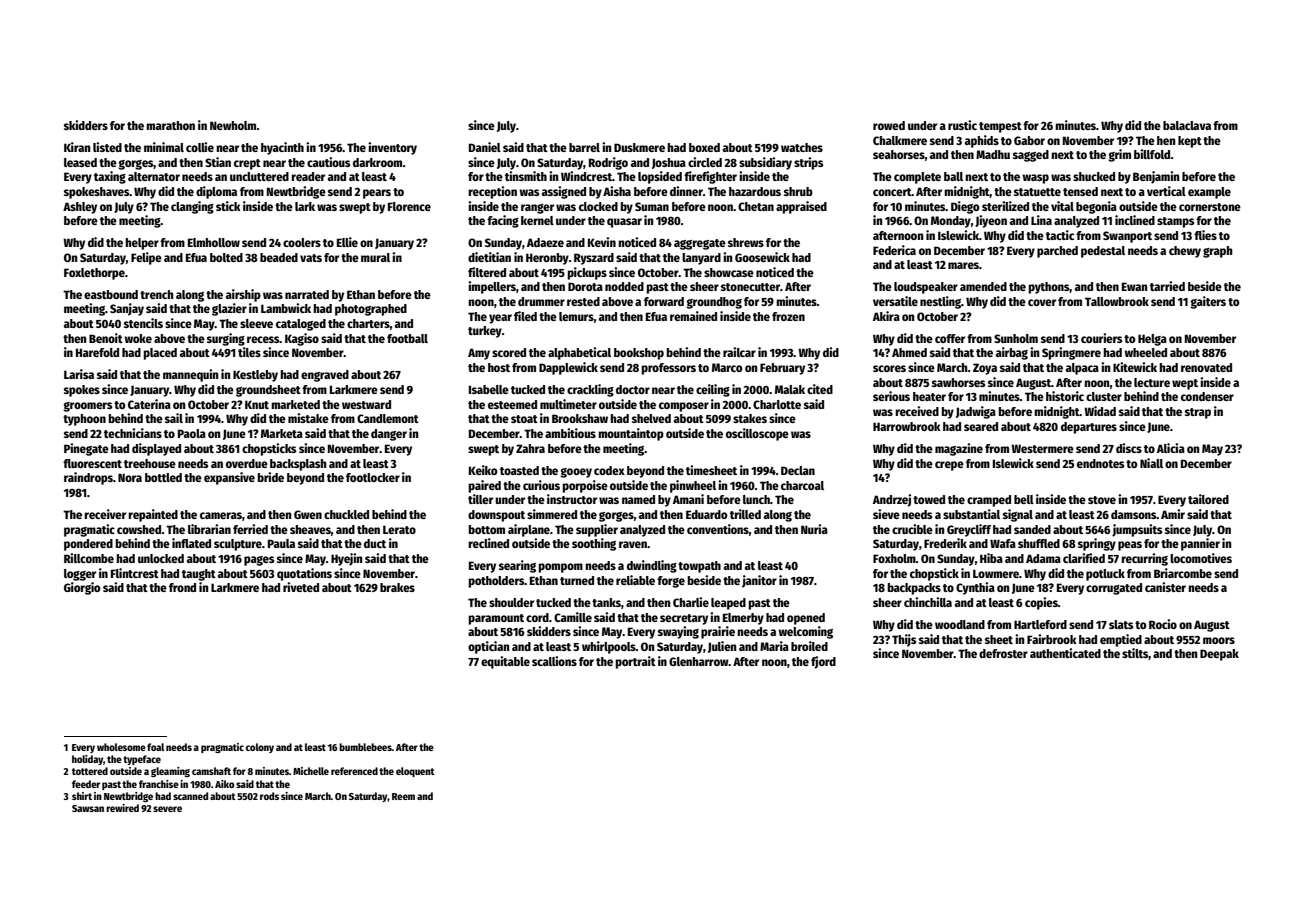 The width and height of the screenshot is (1308, 924). I want to click on Tallowbrook, so click(1117, 301).
